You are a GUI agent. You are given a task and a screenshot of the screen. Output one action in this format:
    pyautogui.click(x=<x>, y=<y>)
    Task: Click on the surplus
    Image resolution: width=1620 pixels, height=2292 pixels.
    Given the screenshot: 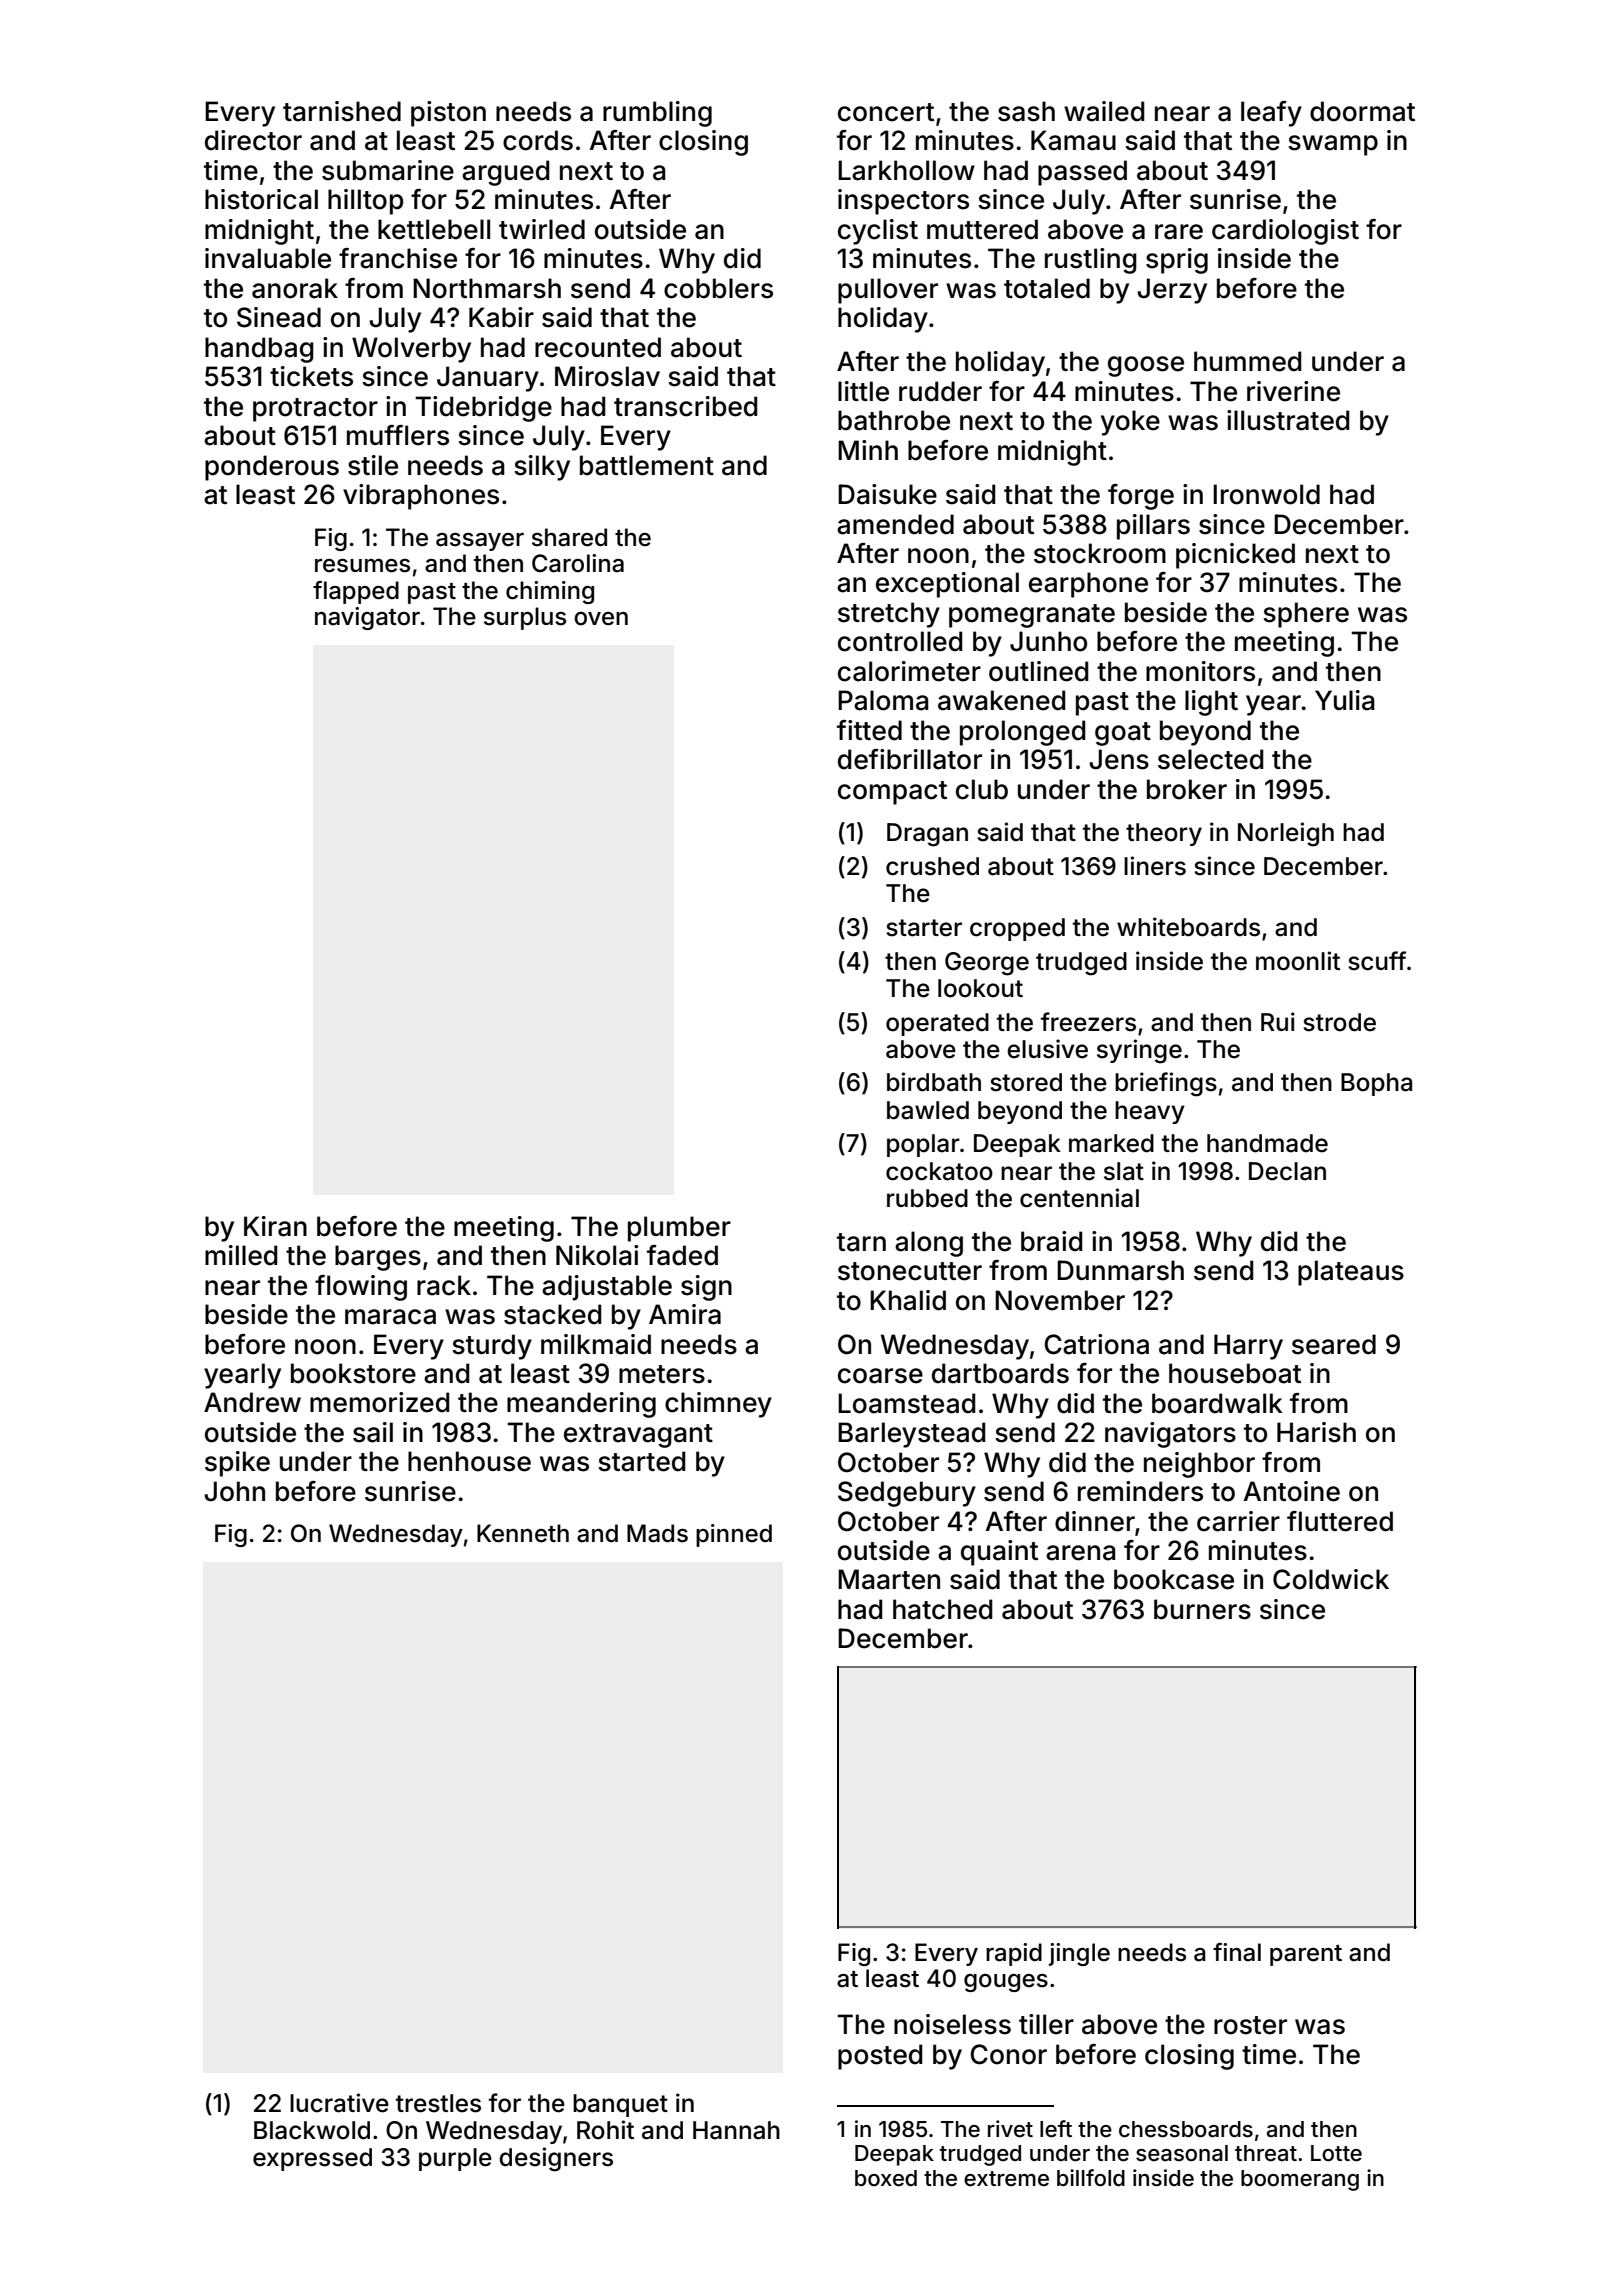 What is the action you would take?
    pyautogui.click(x=525, y=618)
